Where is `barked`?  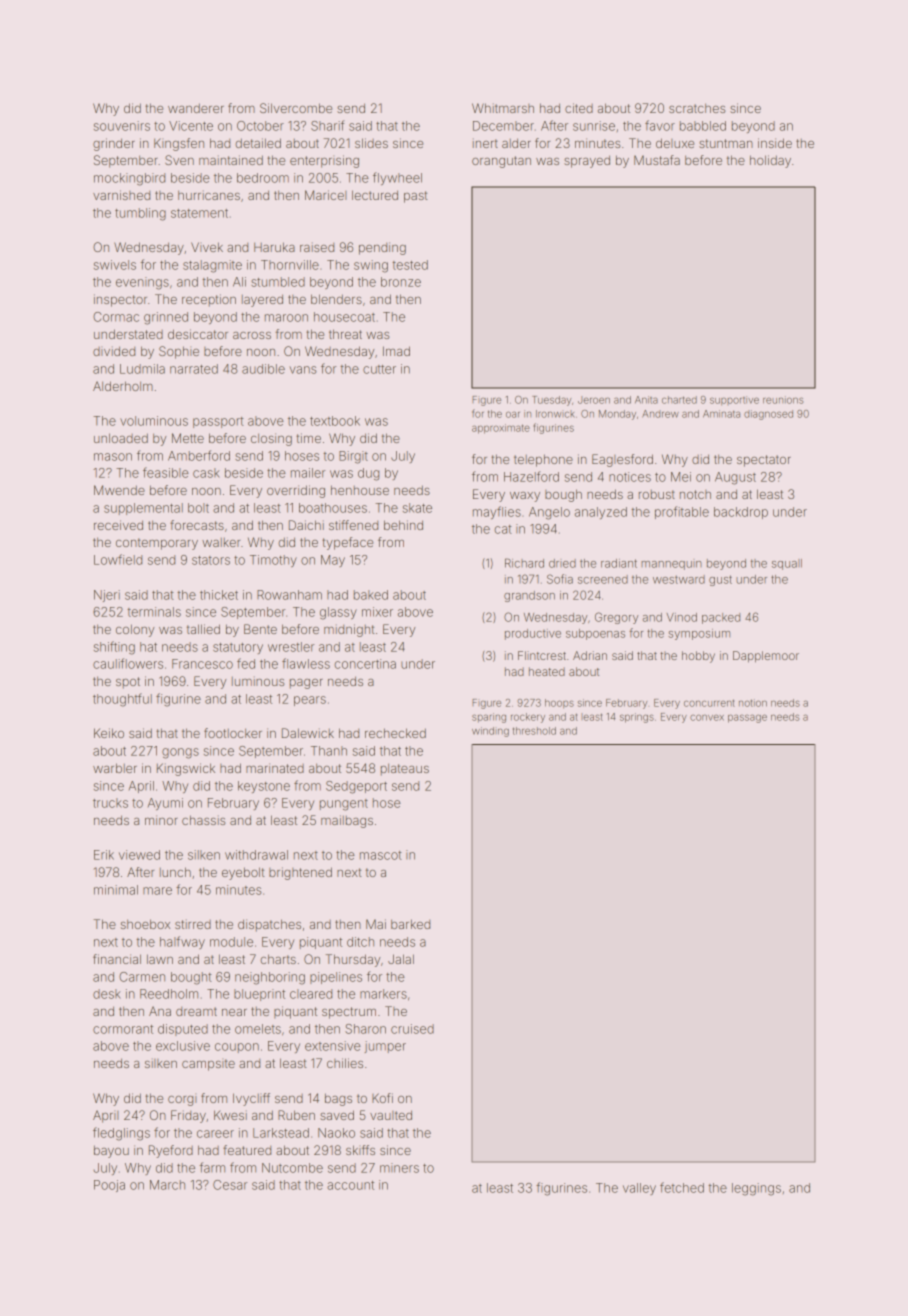 barked is located at coordinates (410, 924).
